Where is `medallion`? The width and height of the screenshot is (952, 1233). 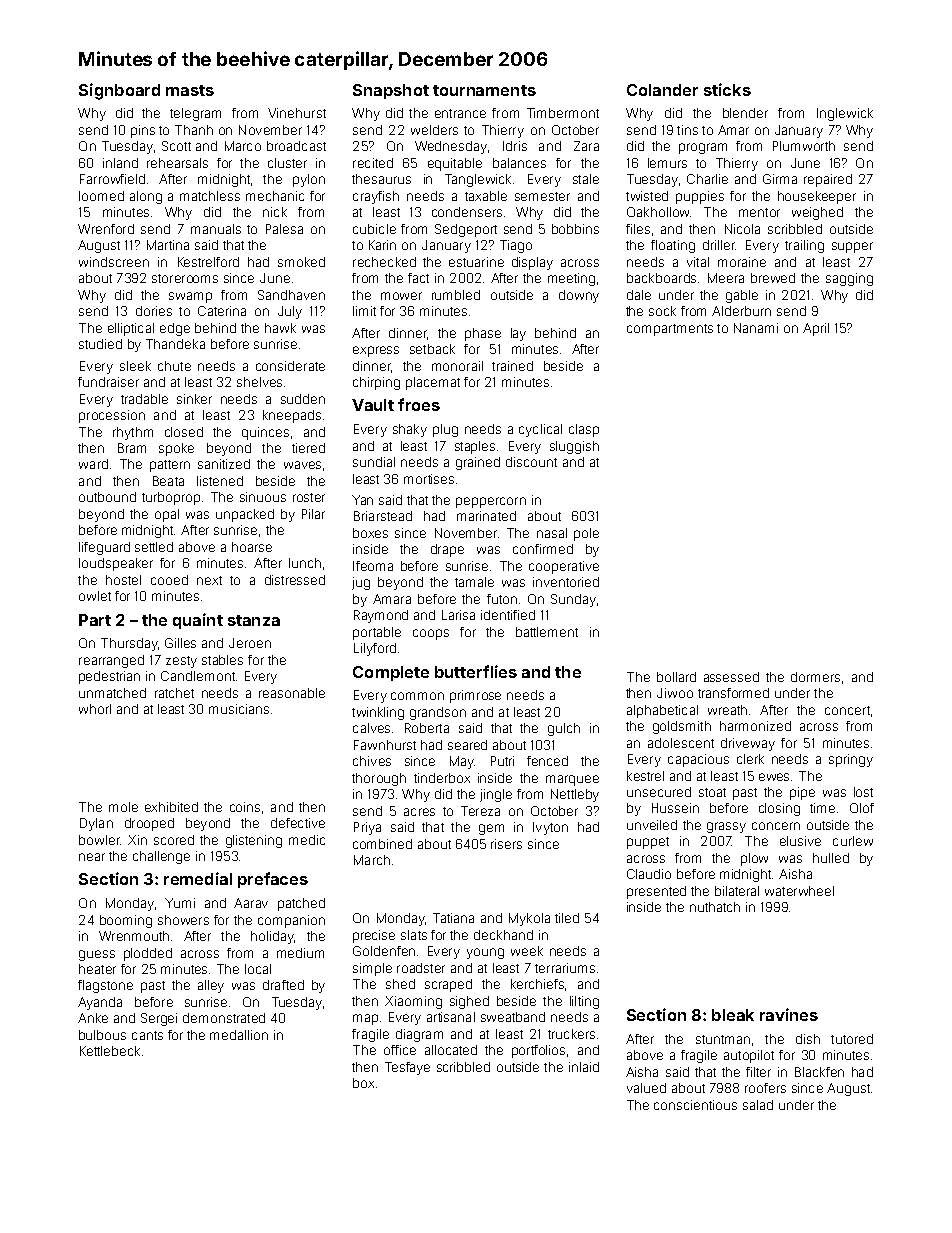
medallion is located at coordinates (239, 1035).
